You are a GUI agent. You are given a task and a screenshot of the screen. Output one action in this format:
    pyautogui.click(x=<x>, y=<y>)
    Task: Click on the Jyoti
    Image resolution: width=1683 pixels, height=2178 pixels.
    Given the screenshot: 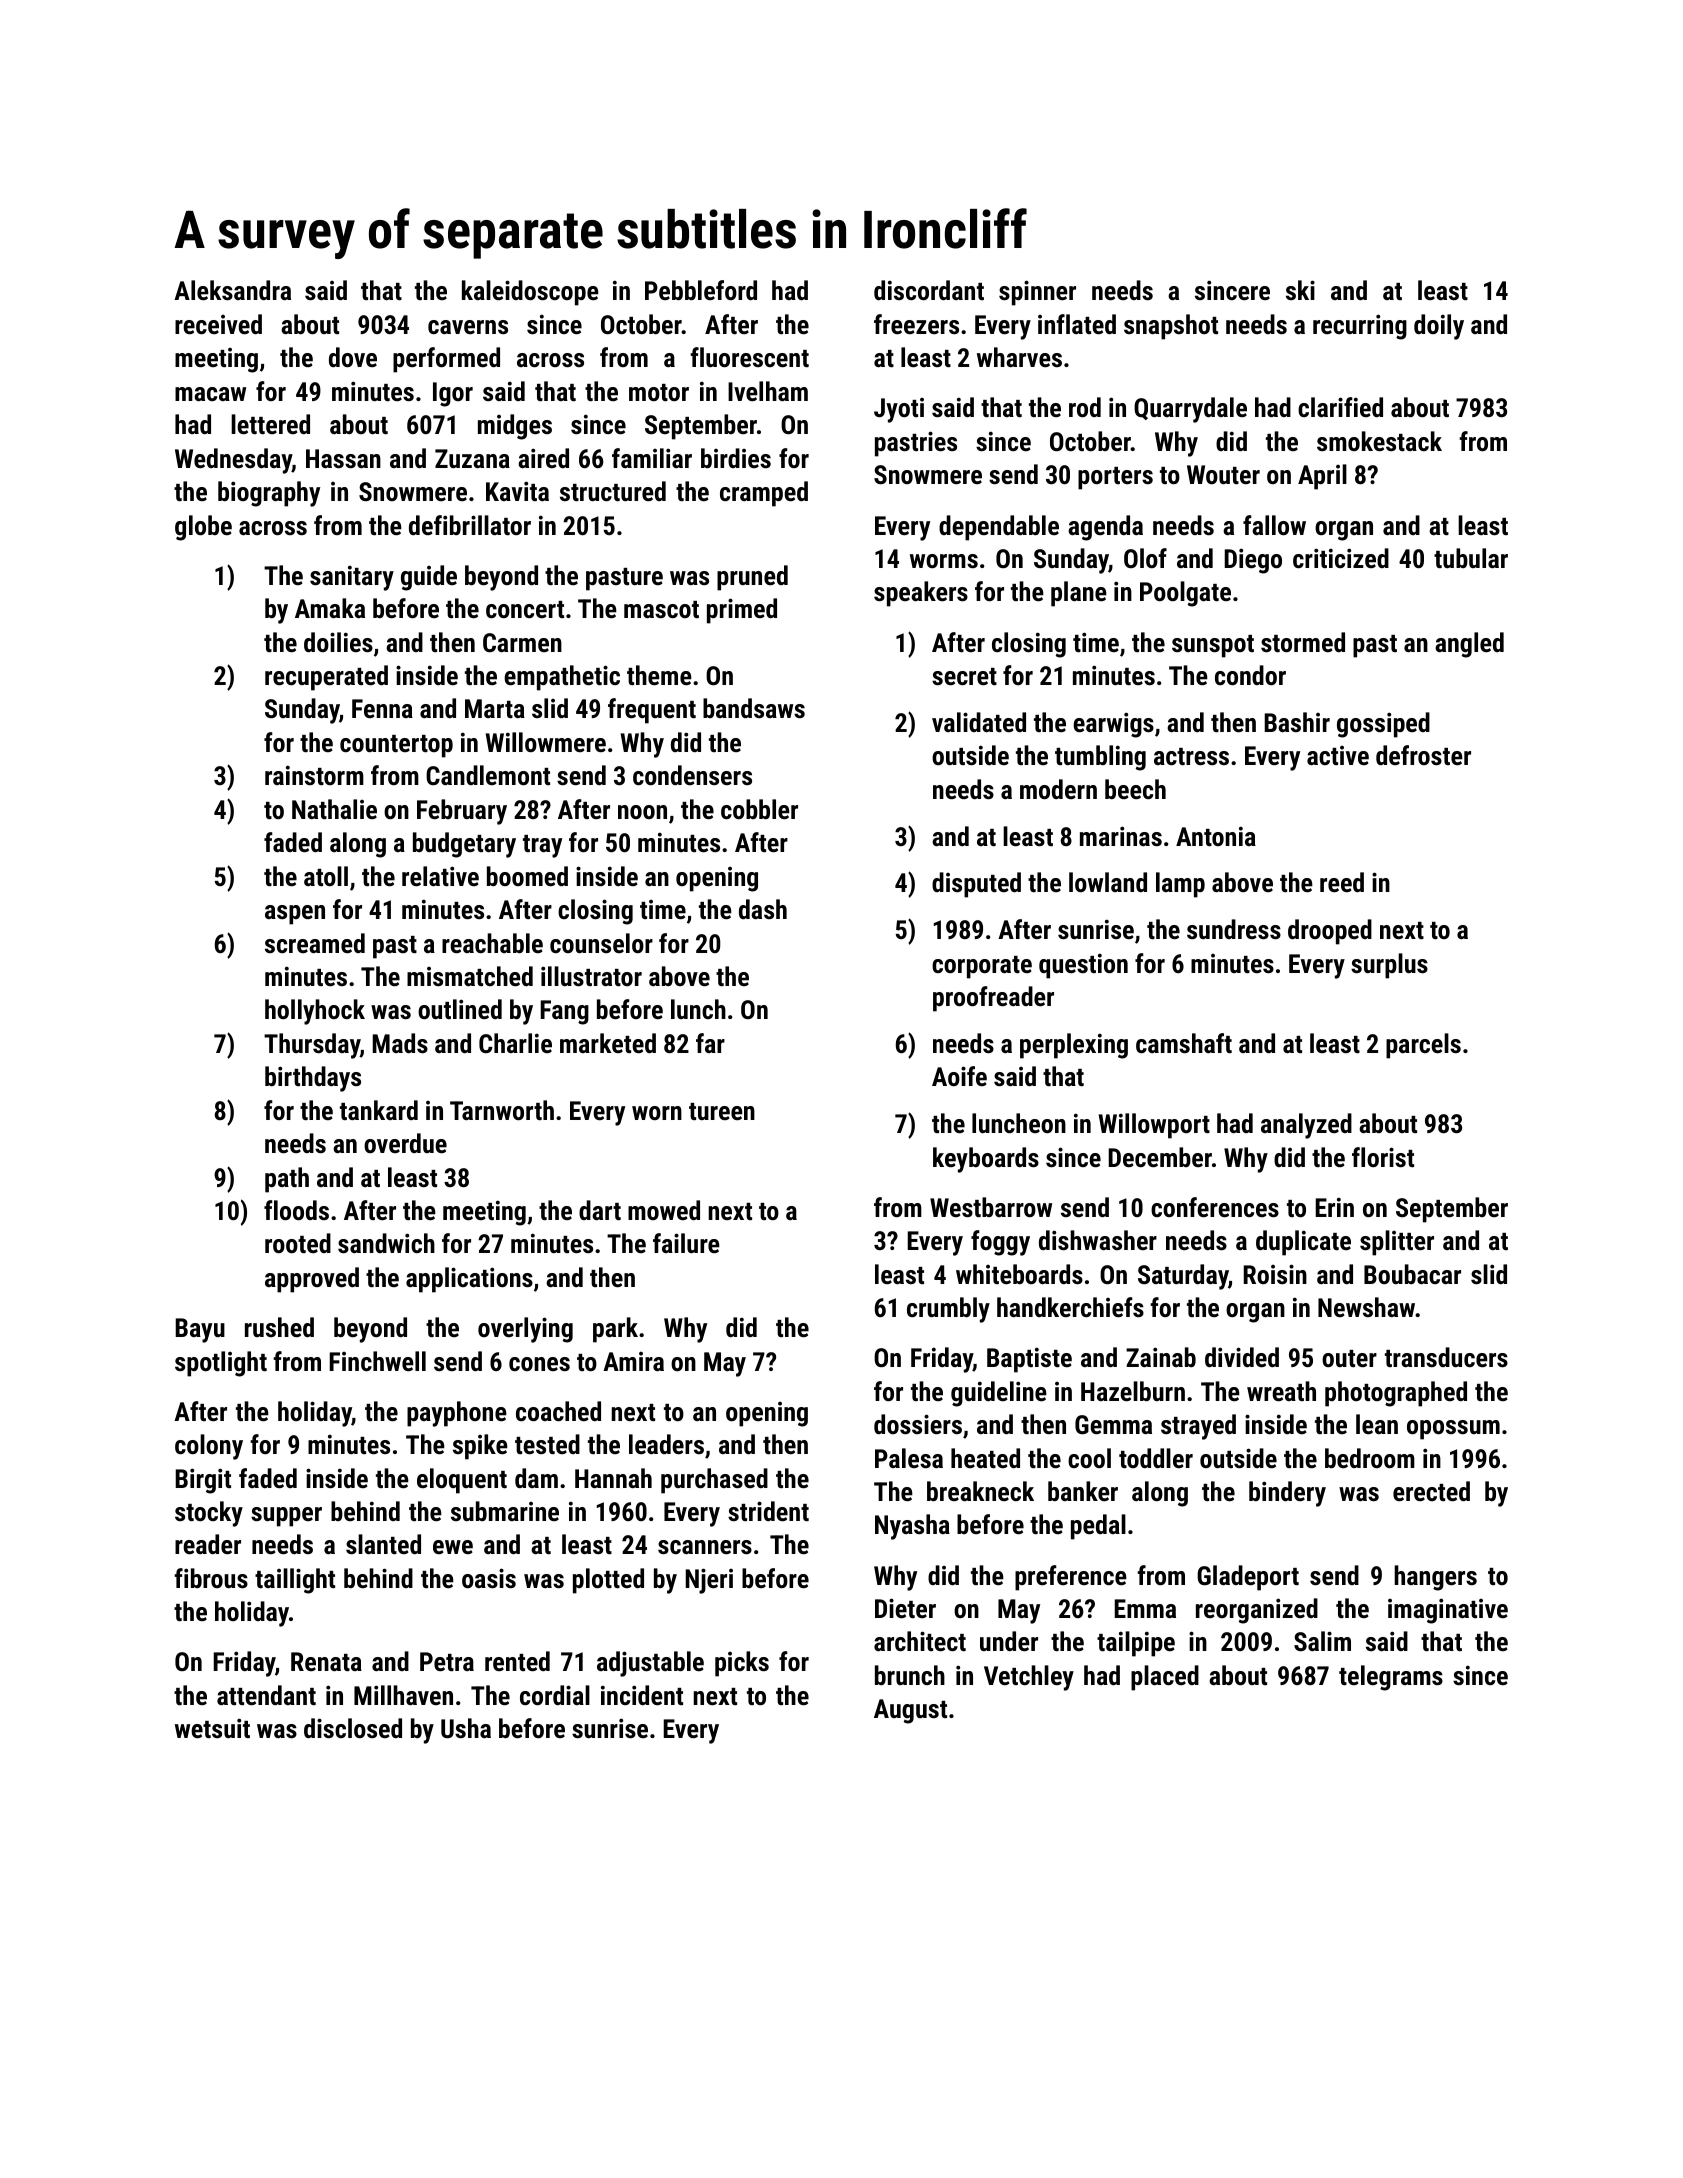 What is the action you would take?
    pyautogui.click(x=899, y=410)
